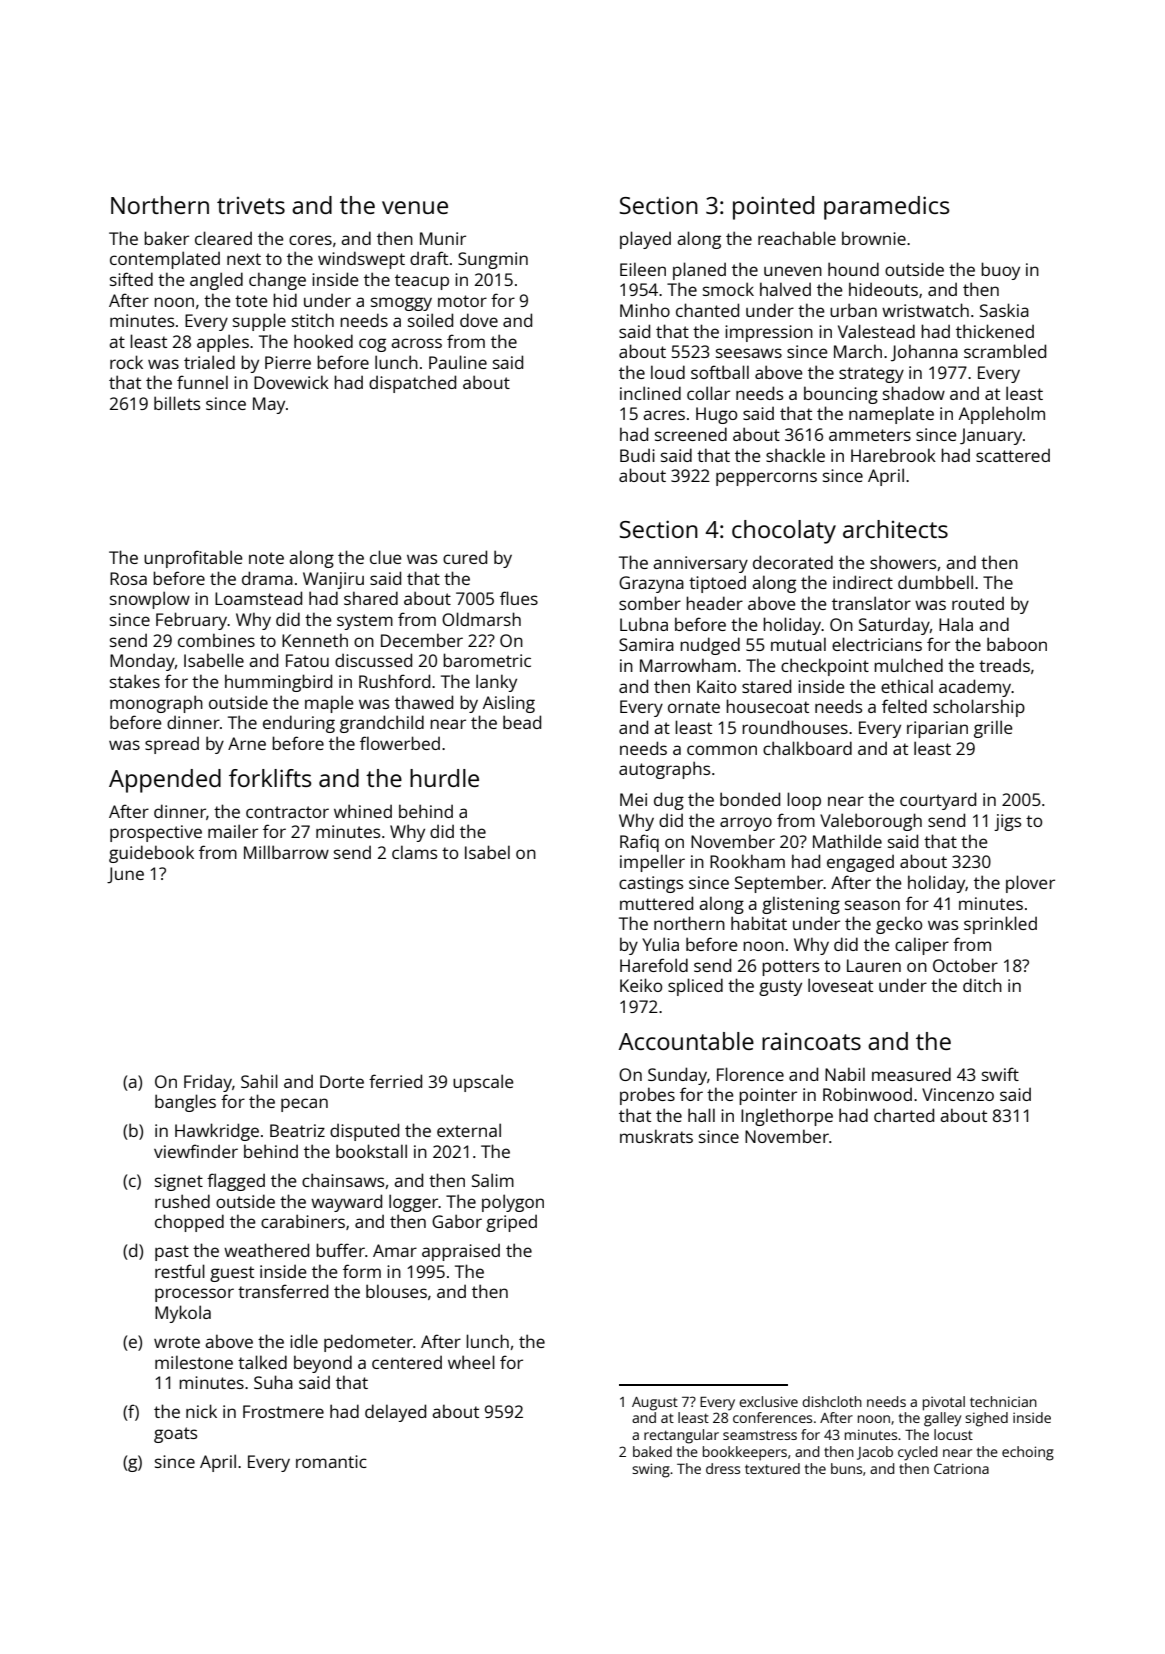 The height and width of the image is (1654, 1165). What do you see at coordinates (175, 1435) in the image?
I see `goats` at bounding box center [175, 1435].
